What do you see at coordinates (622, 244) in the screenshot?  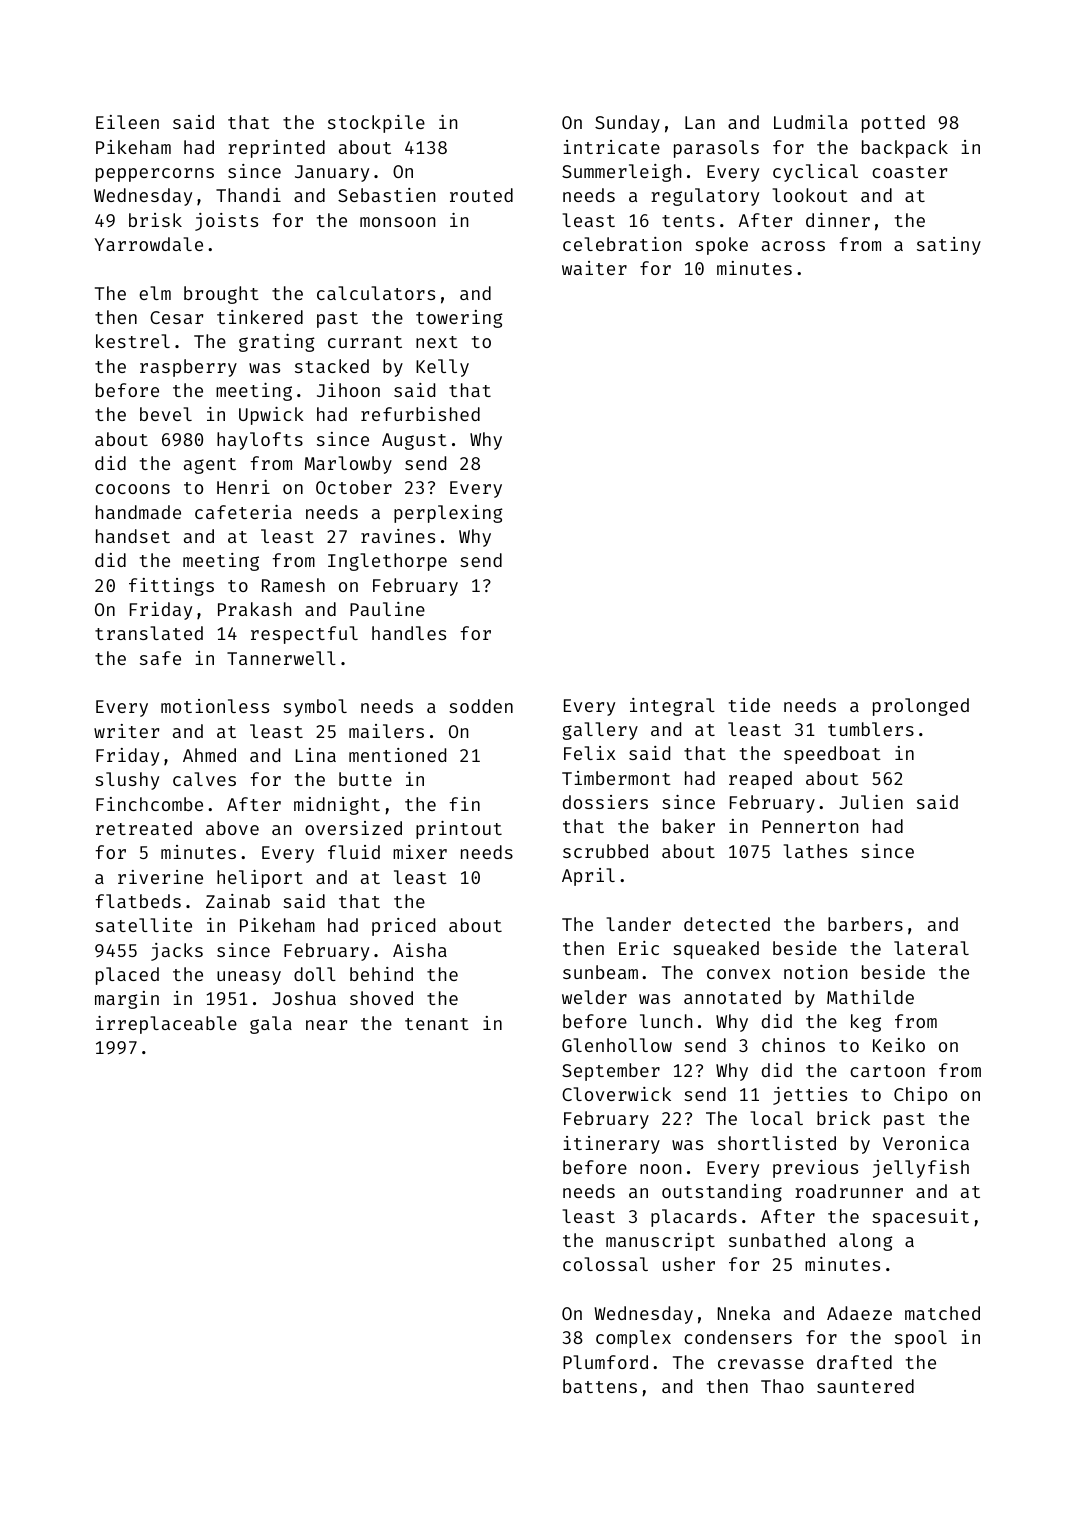 I see `celebration` at bounding box center [622, 244].
